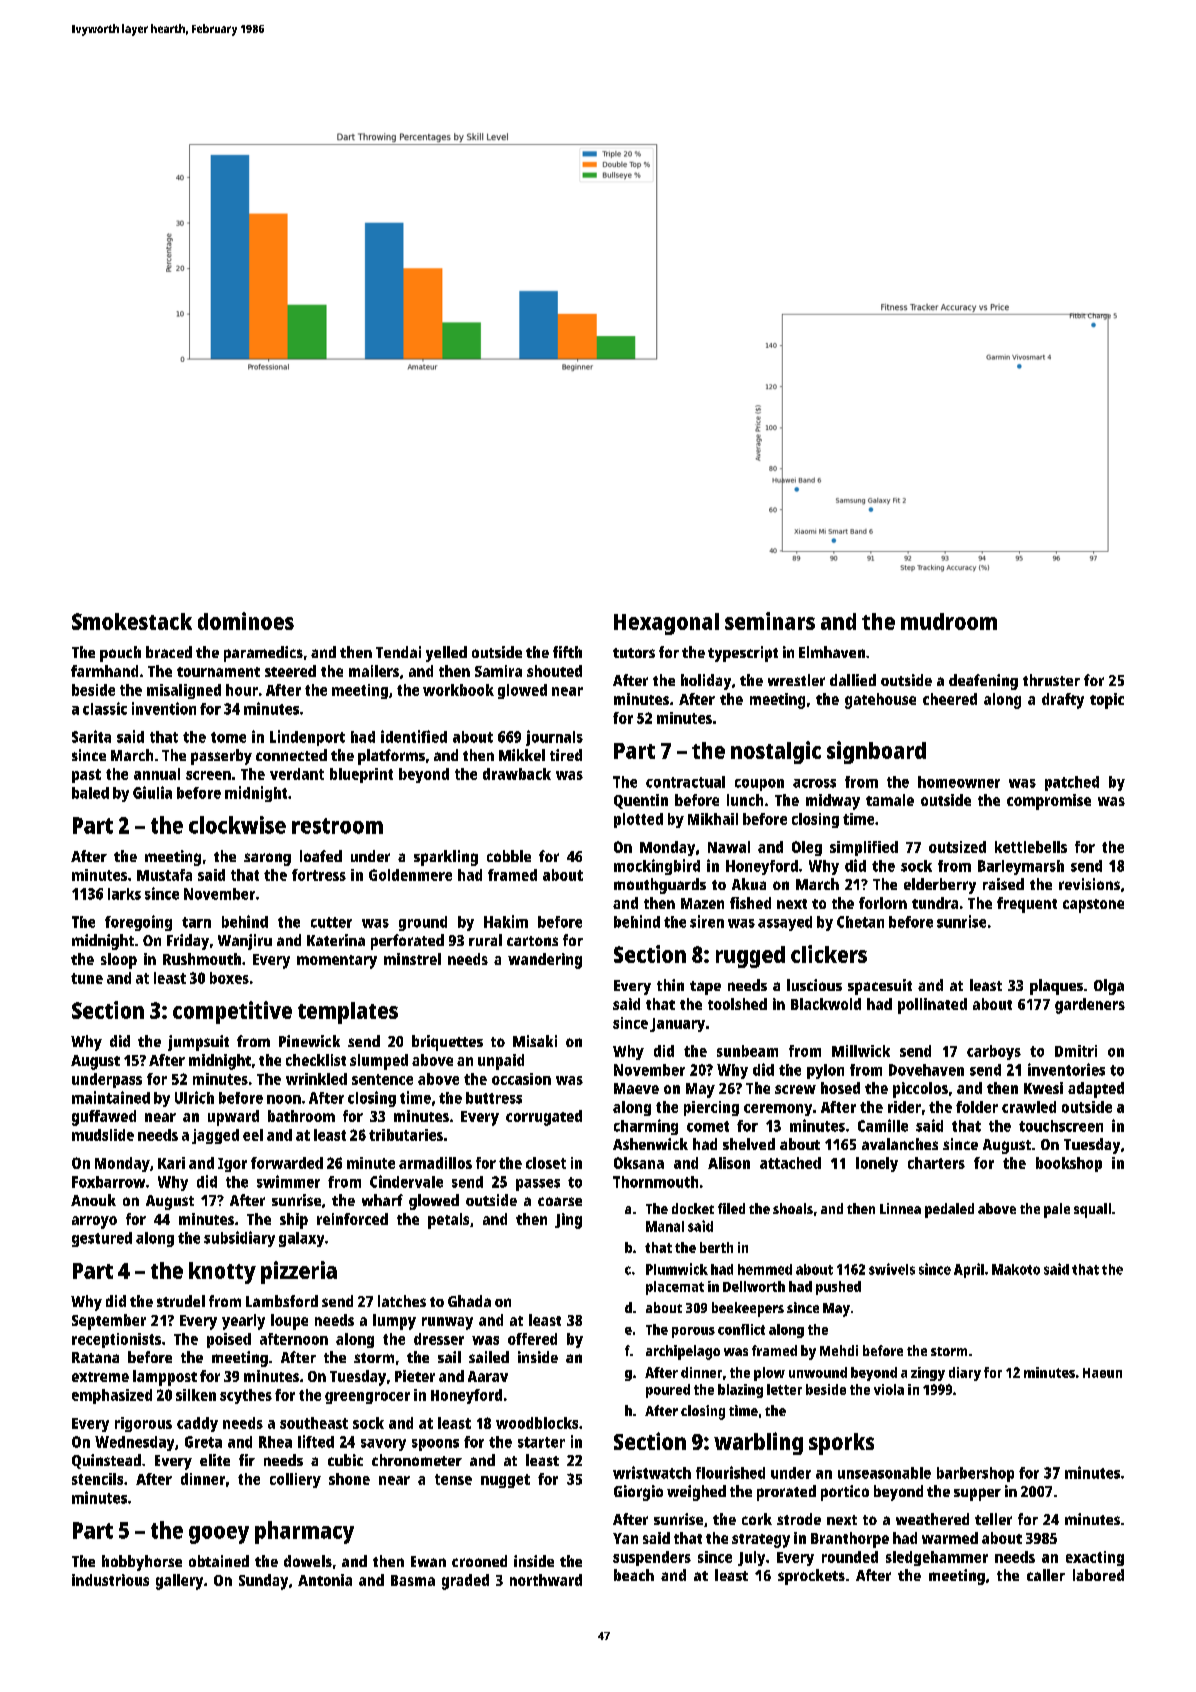  Describe the element at coordinates (666, 624) in the screenshot. I see `Hexagonal` at that location.
